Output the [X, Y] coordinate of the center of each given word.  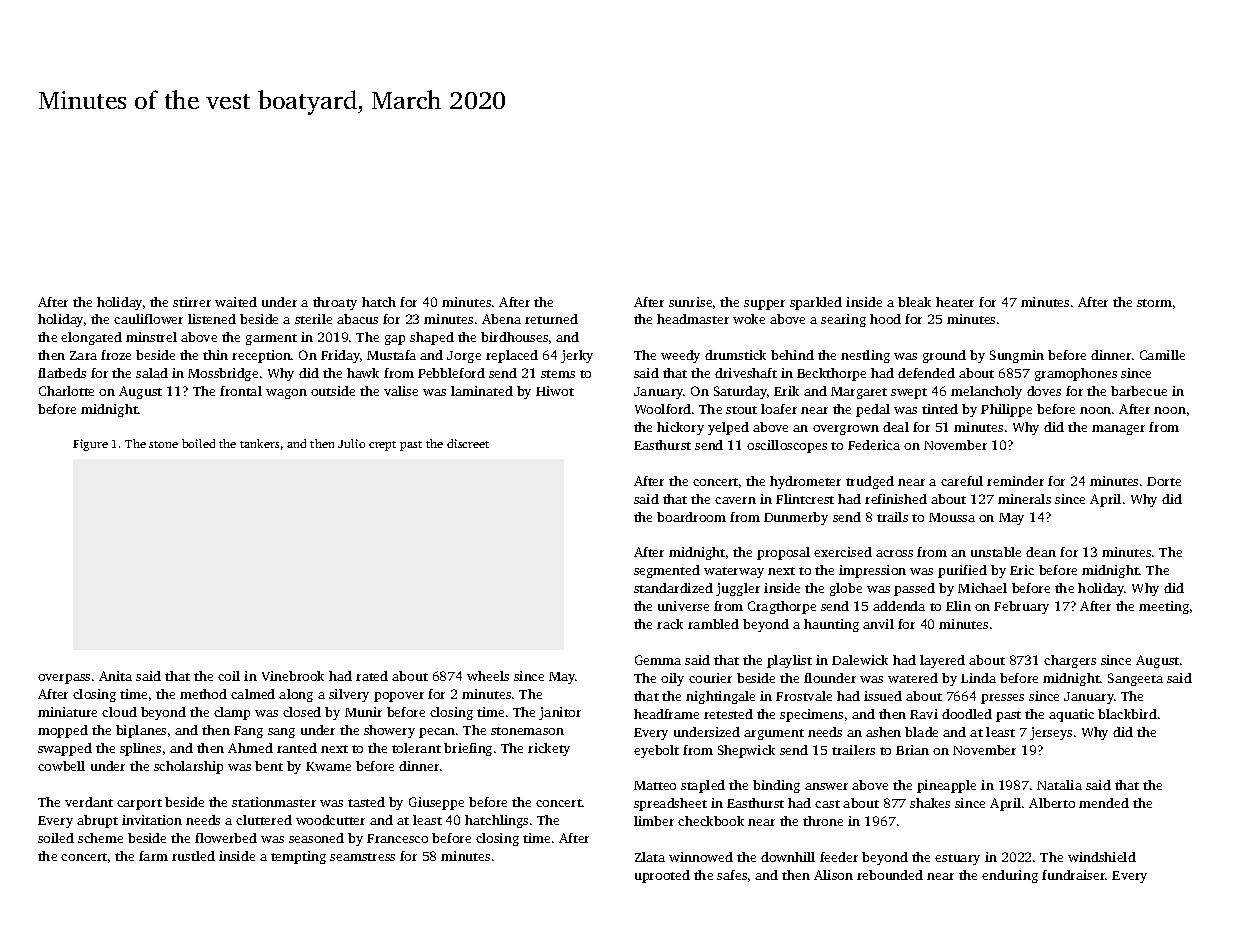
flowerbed [226, 838]
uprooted [662, 876]
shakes [930, 803]
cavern [735, 500]
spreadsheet [670, 804]
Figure [90, 445]
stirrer [192, 302]
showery [389, 731]
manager [1118, 430]
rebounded [890, 875]
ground [944, 356]
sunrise [690, 302]
